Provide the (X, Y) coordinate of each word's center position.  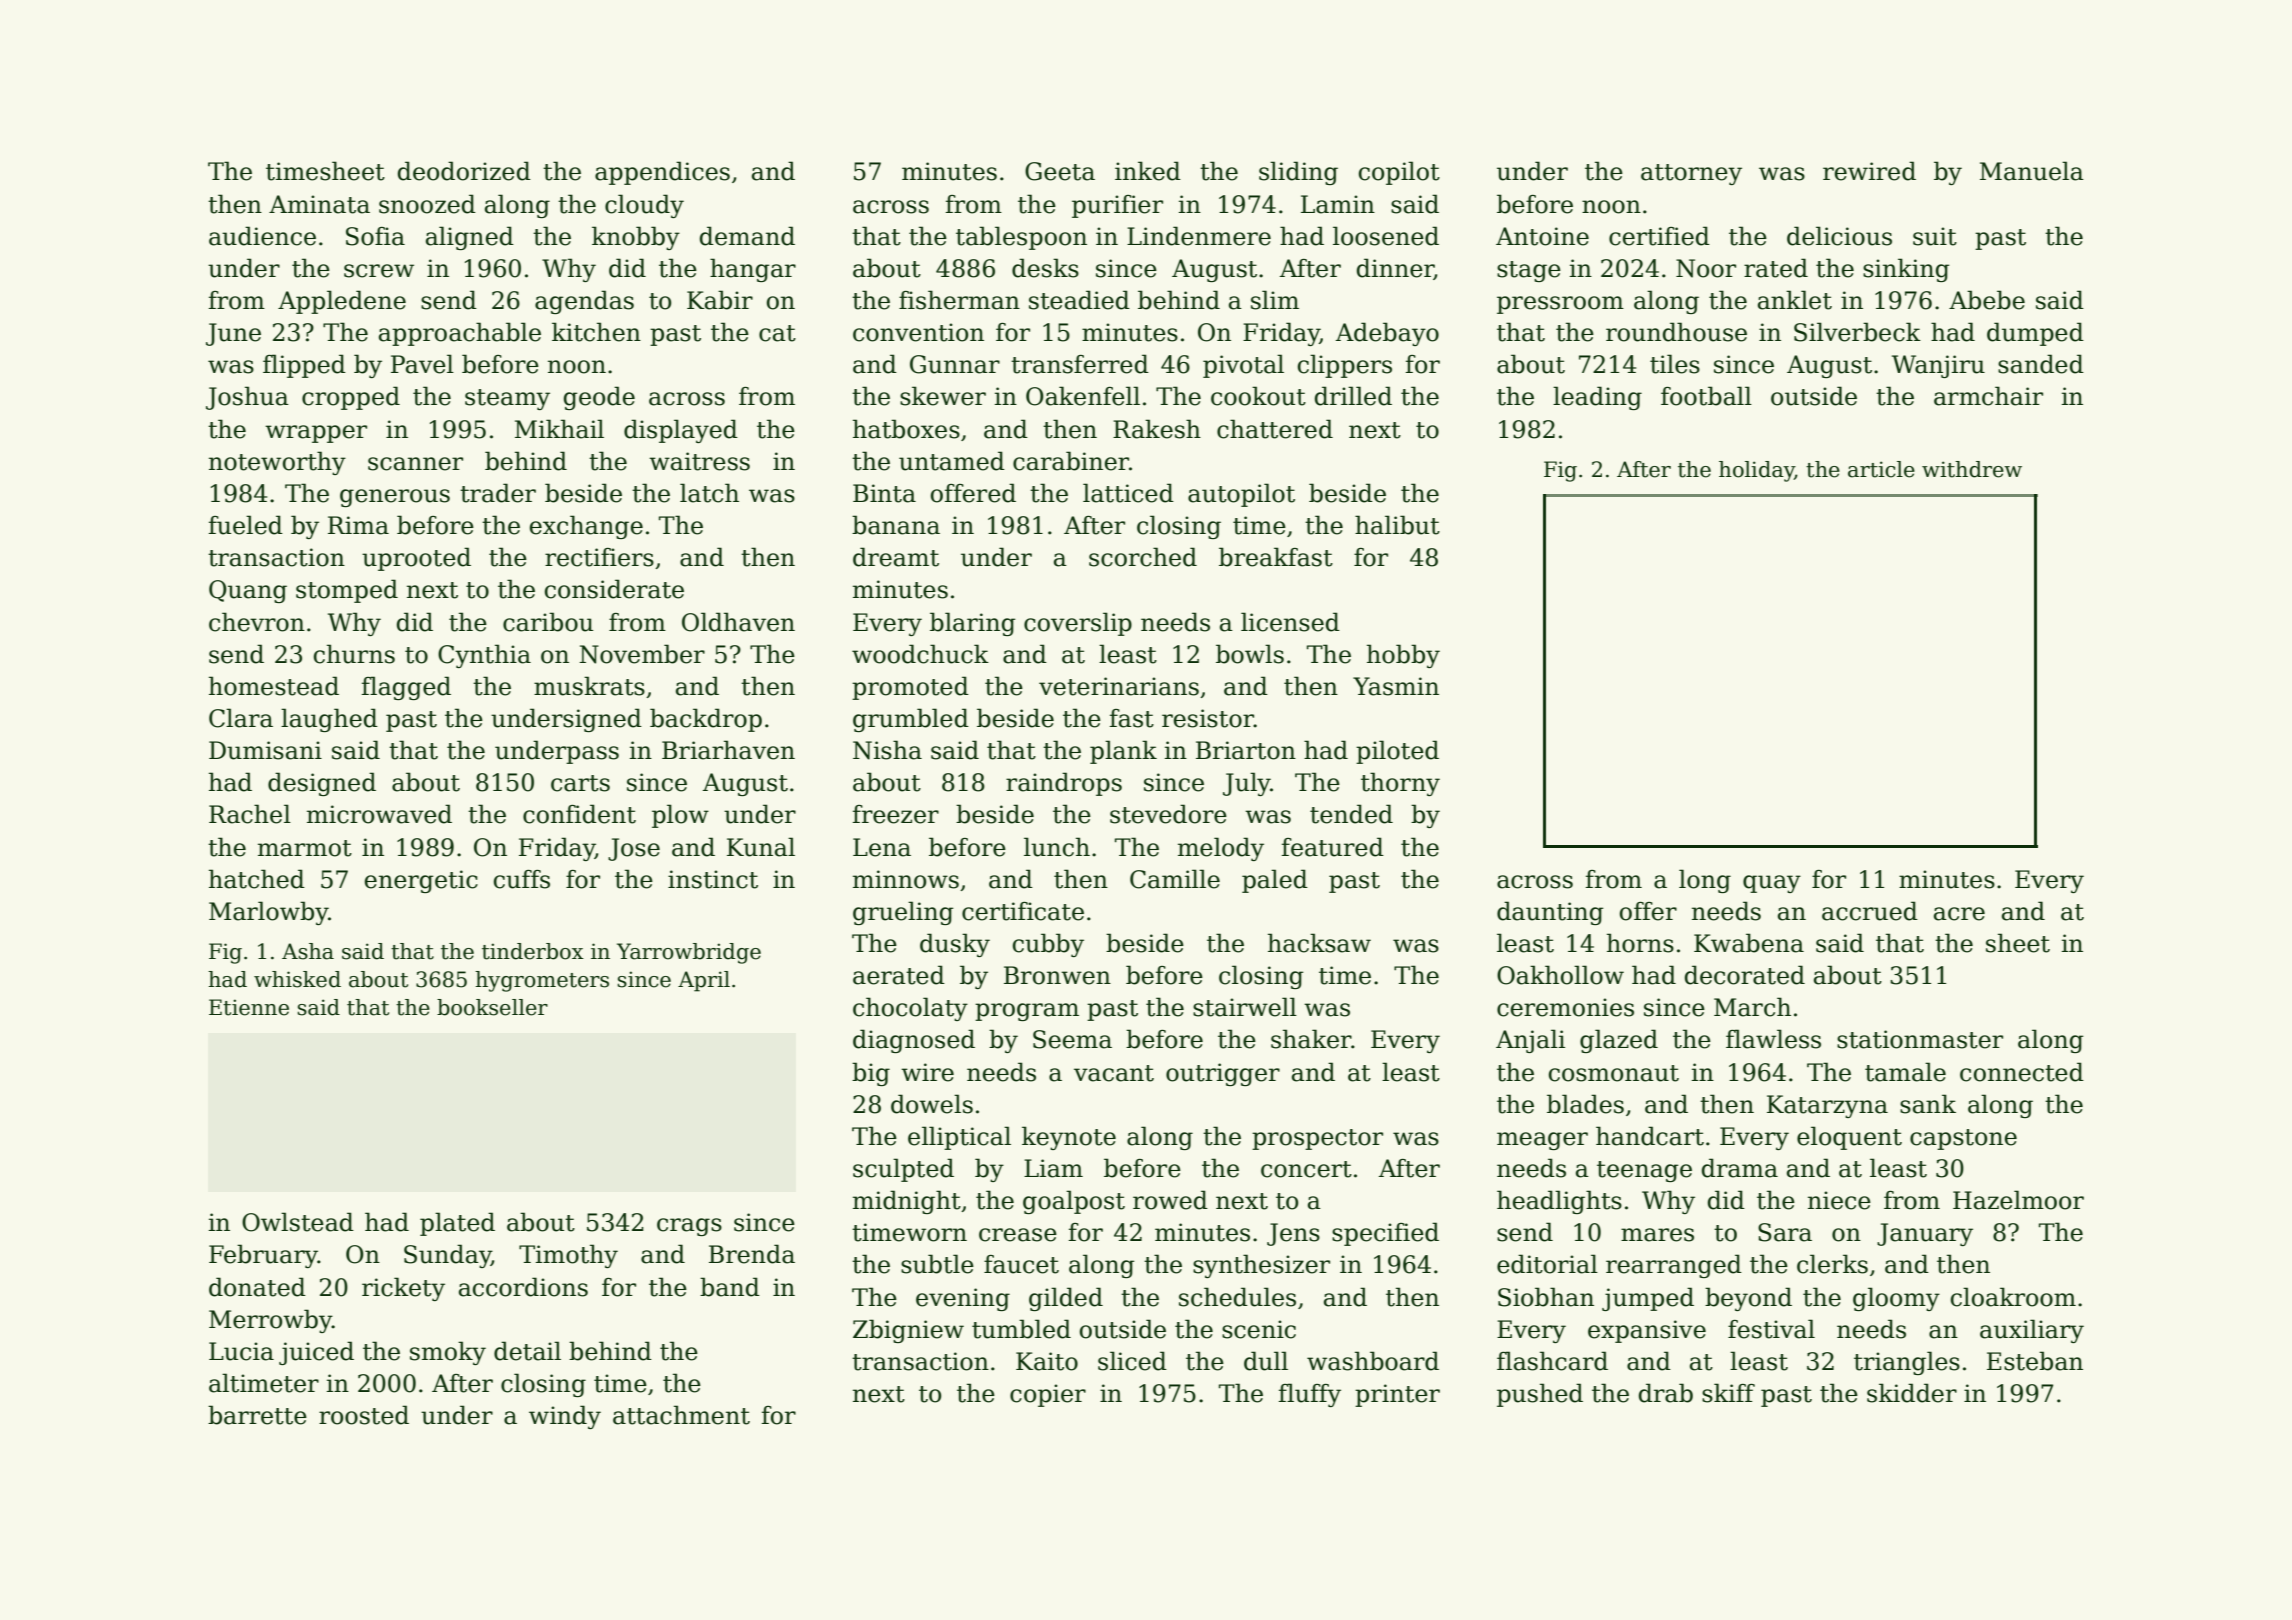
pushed (1540, 1395)
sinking (1906, 270)
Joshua (247, 398)
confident (579, 814)
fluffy (1310, 1395)
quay (1772, 884)
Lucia (241, 1351)
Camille (1175, 879)
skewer (943, 396)
